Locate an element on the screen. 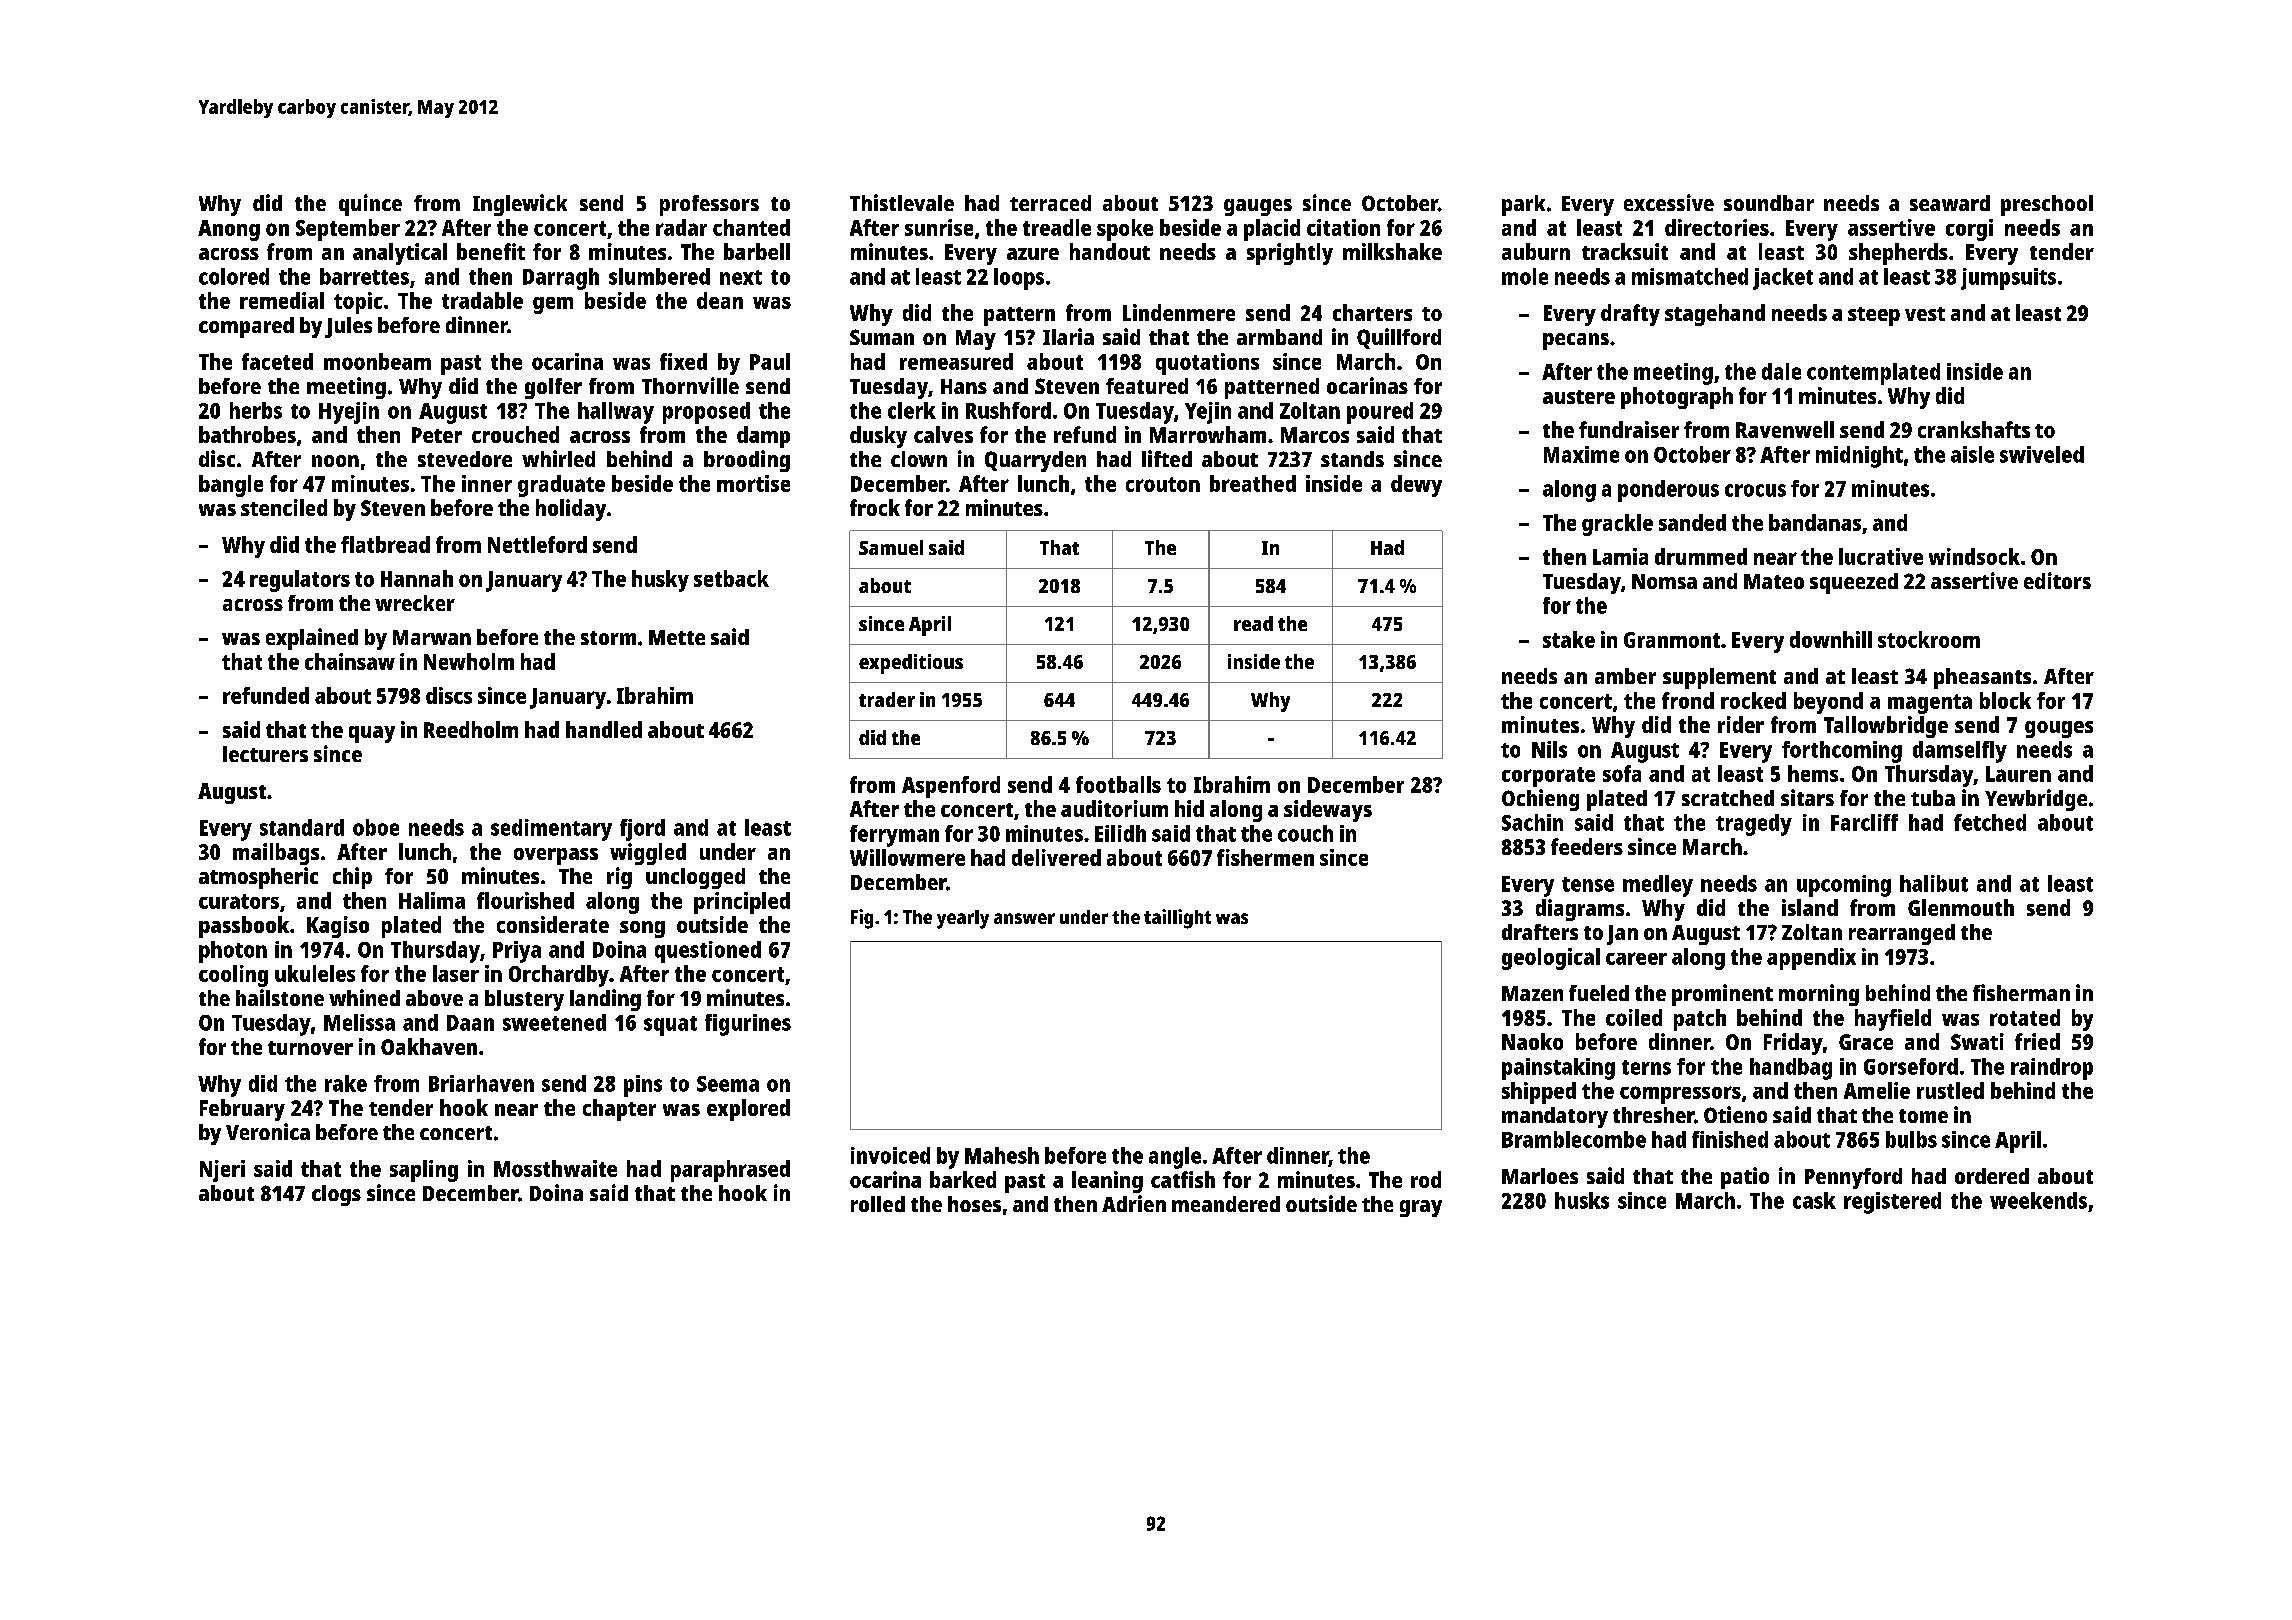 The height and width of the screenshot is (1620, 2292). steep is located at coordinates (1874, 316).
